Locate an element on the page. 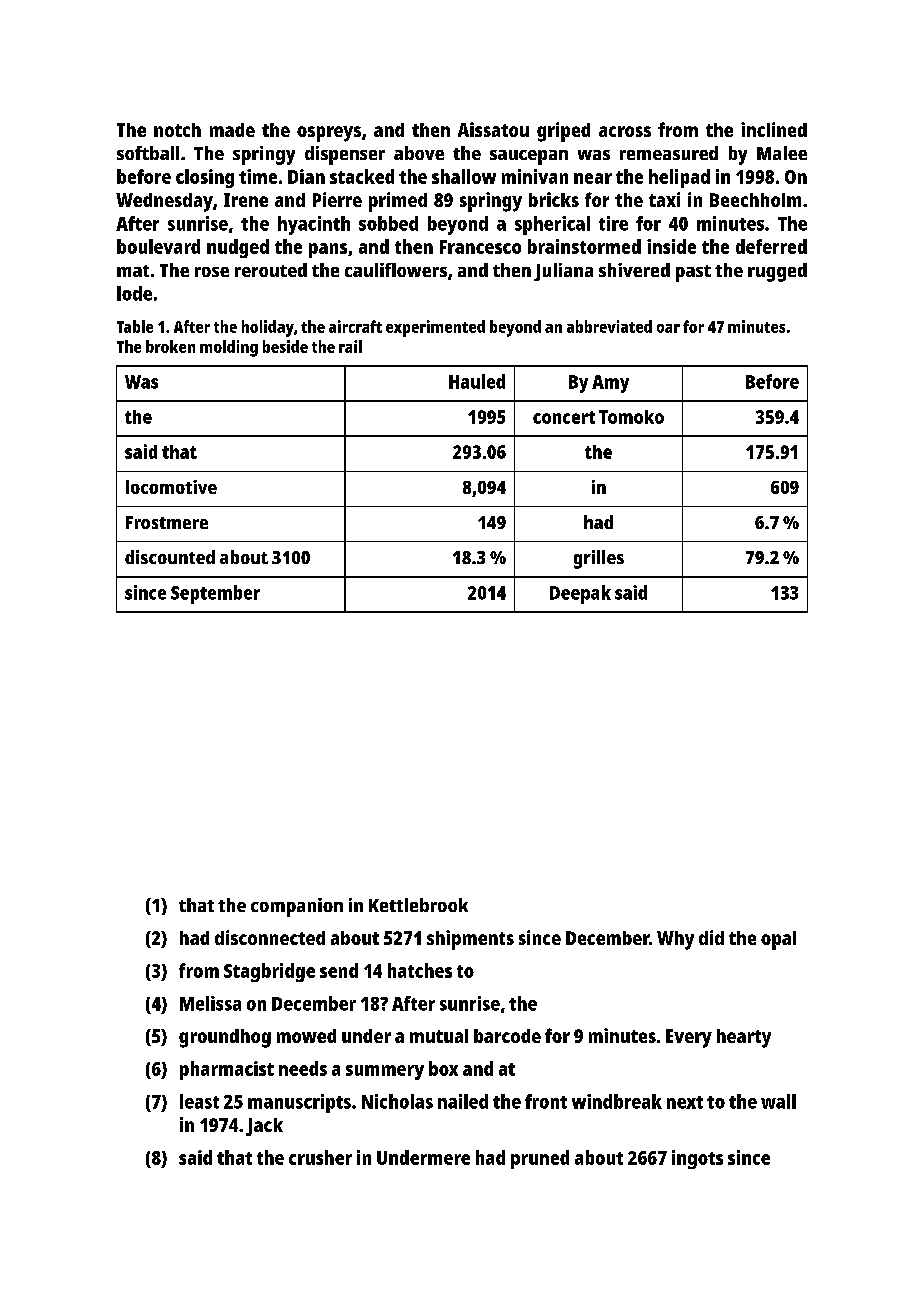  September is located at coordinates (215, 594).
